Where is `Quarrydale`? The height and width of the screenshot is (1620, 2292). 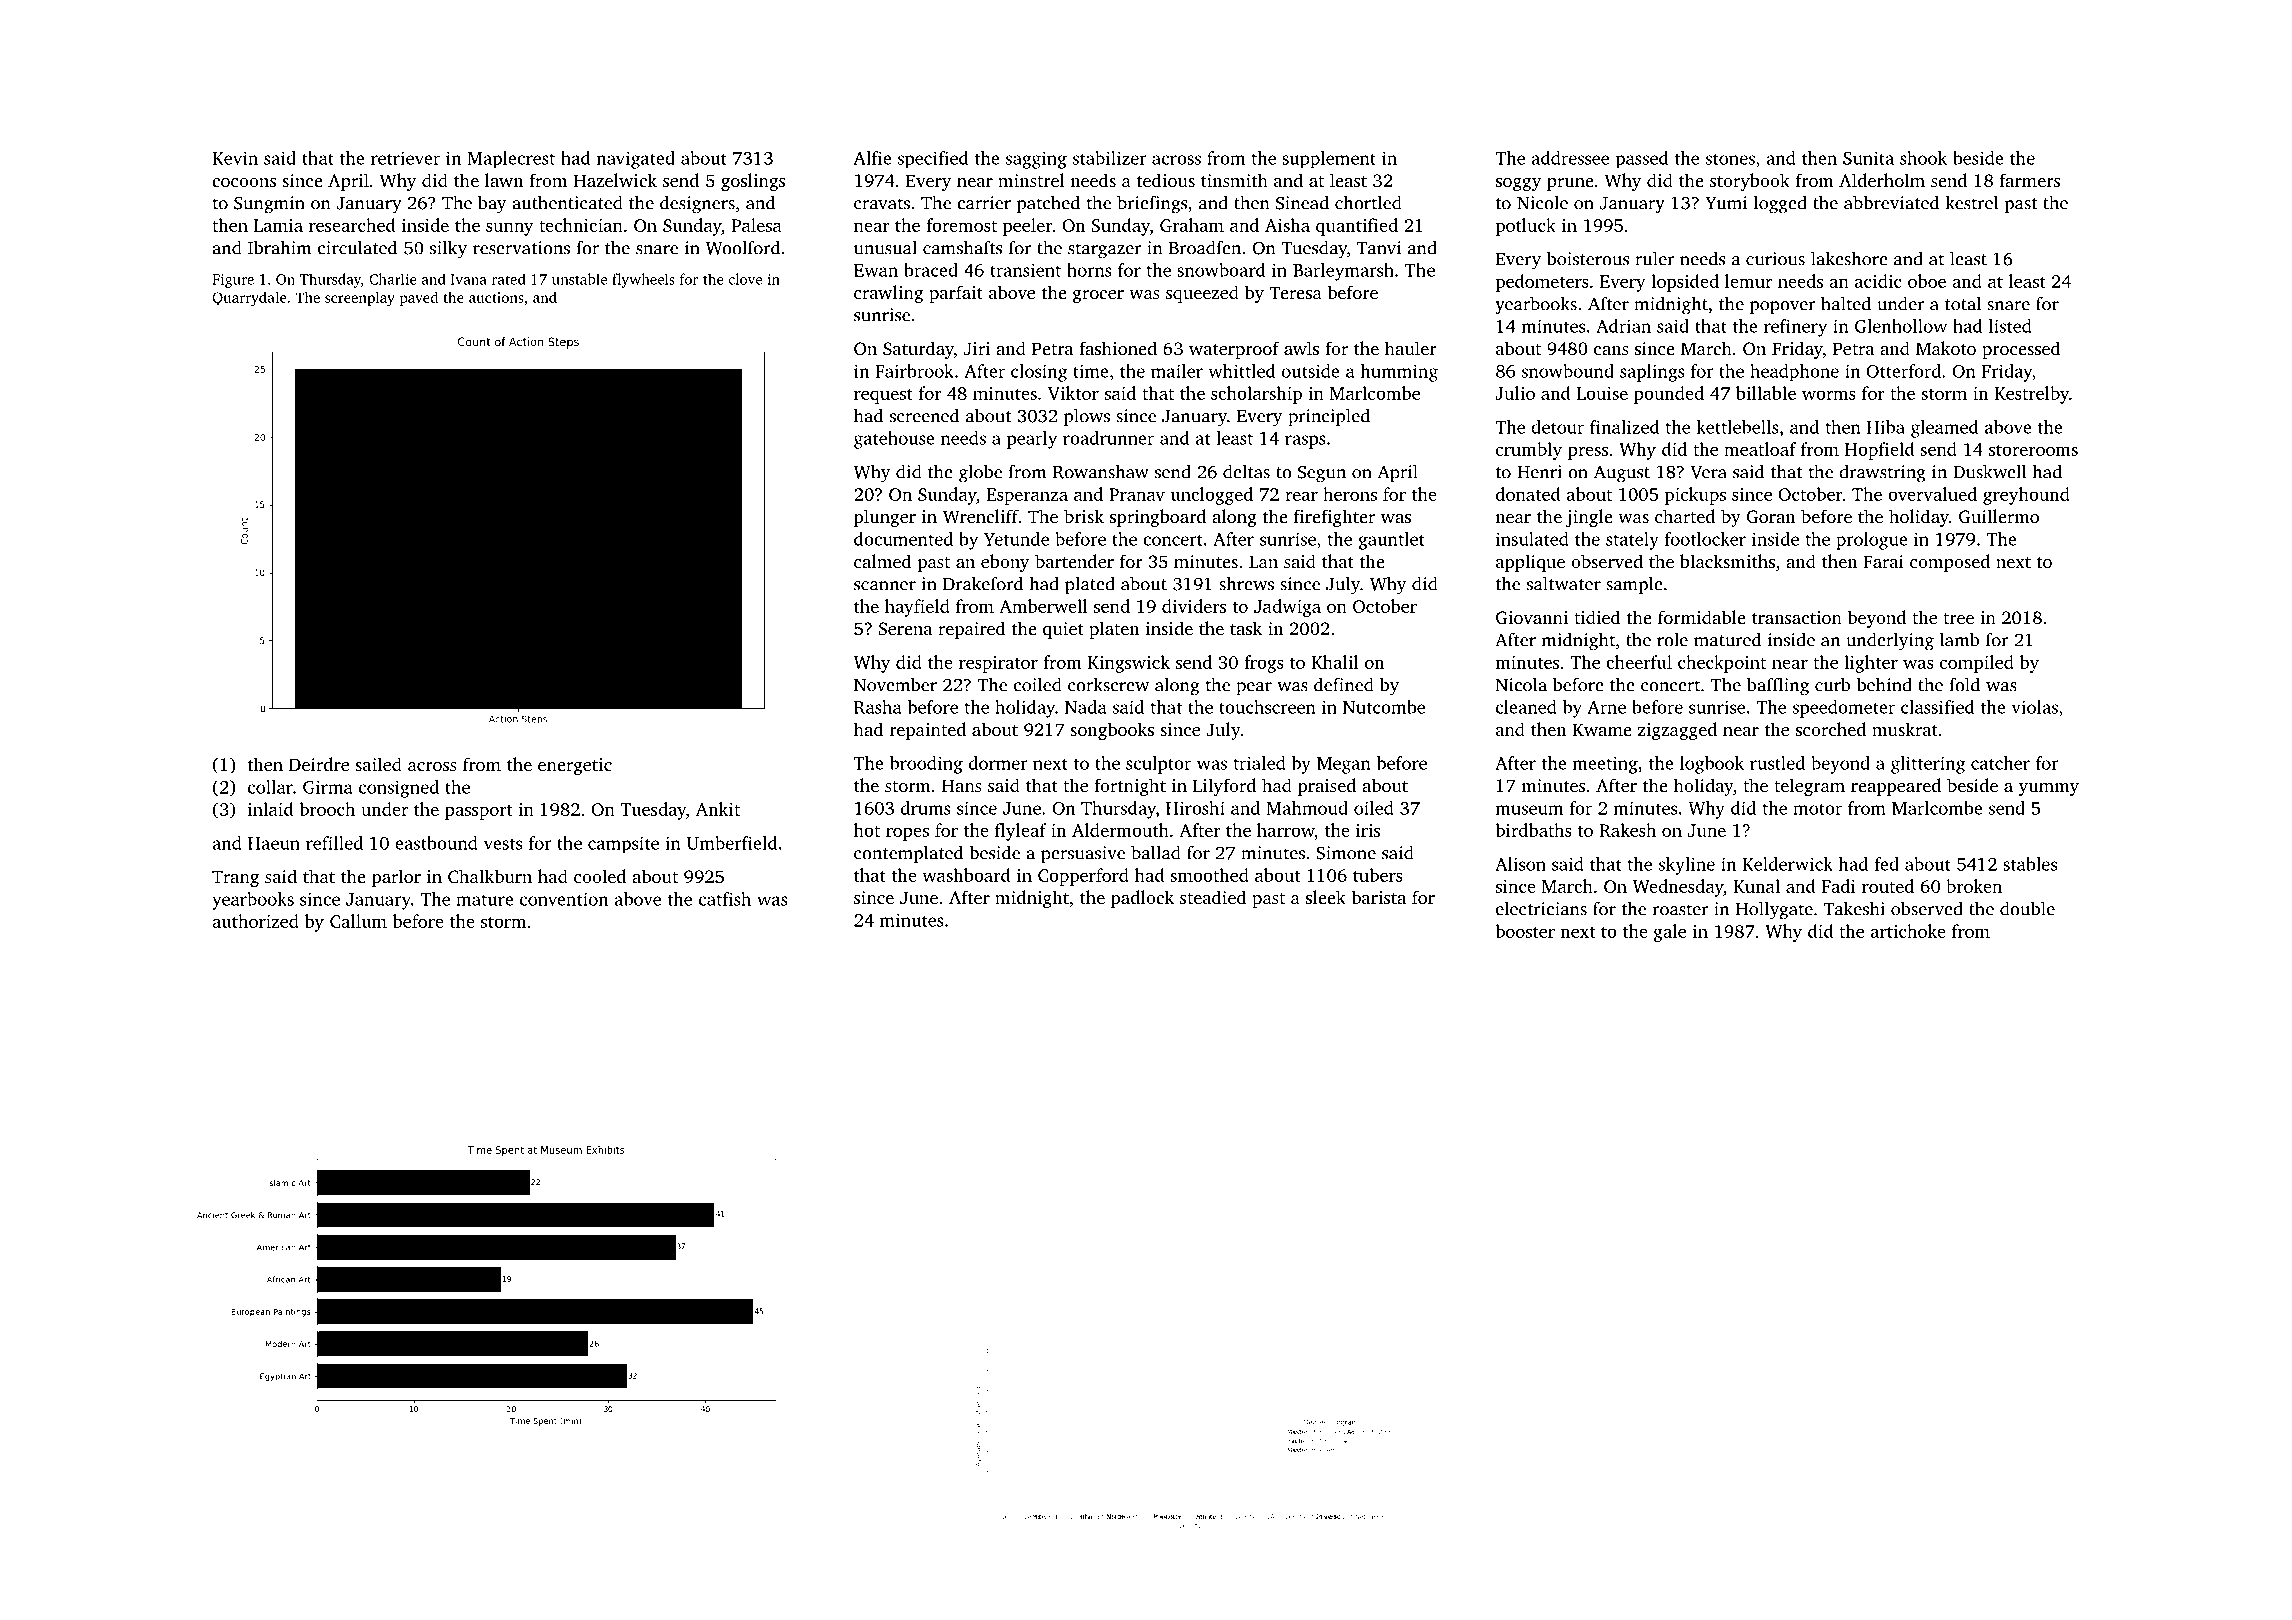 Quarrydale is located at coordinates (249, 298).
